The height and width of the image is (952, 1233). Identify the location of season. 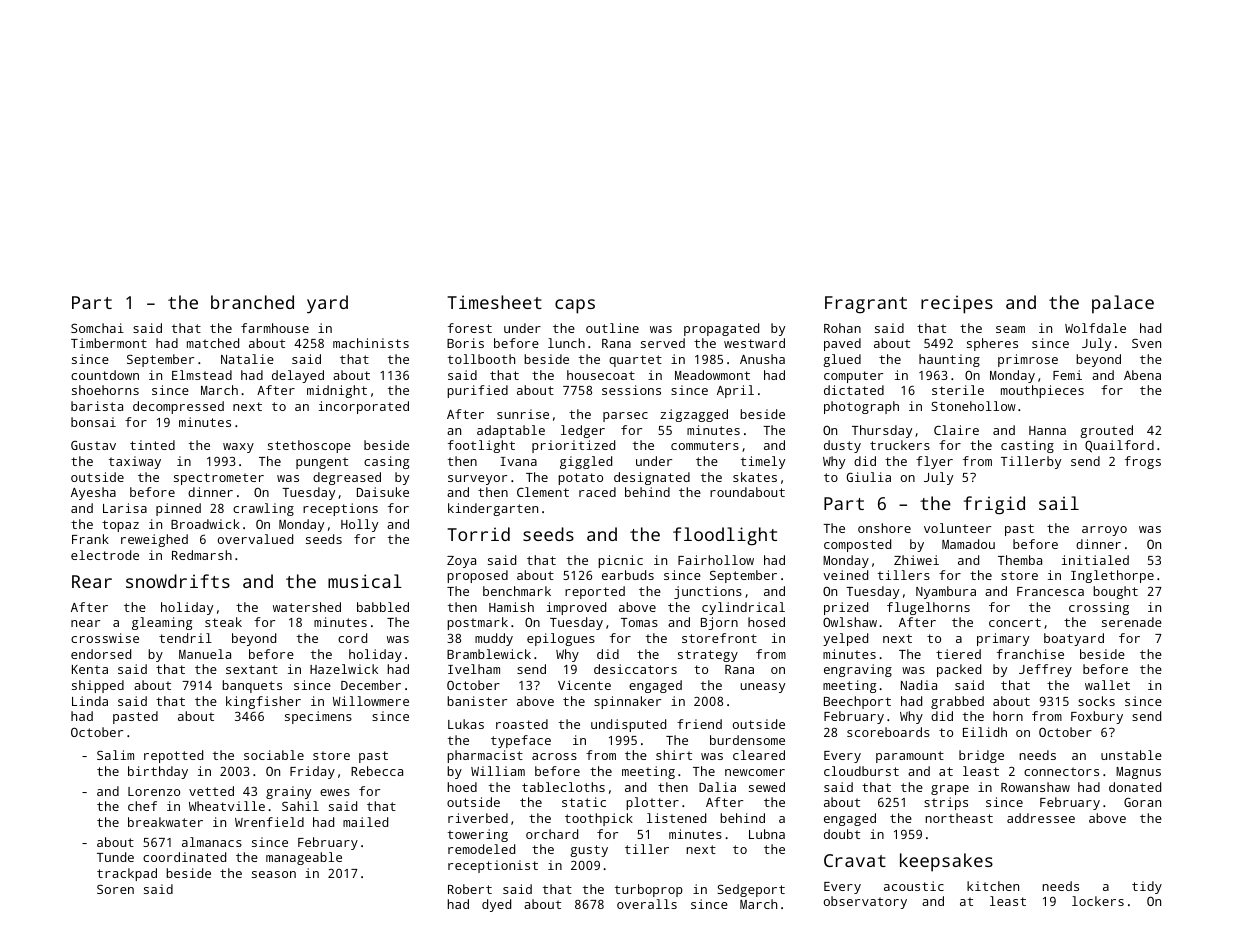
(274, 874).
